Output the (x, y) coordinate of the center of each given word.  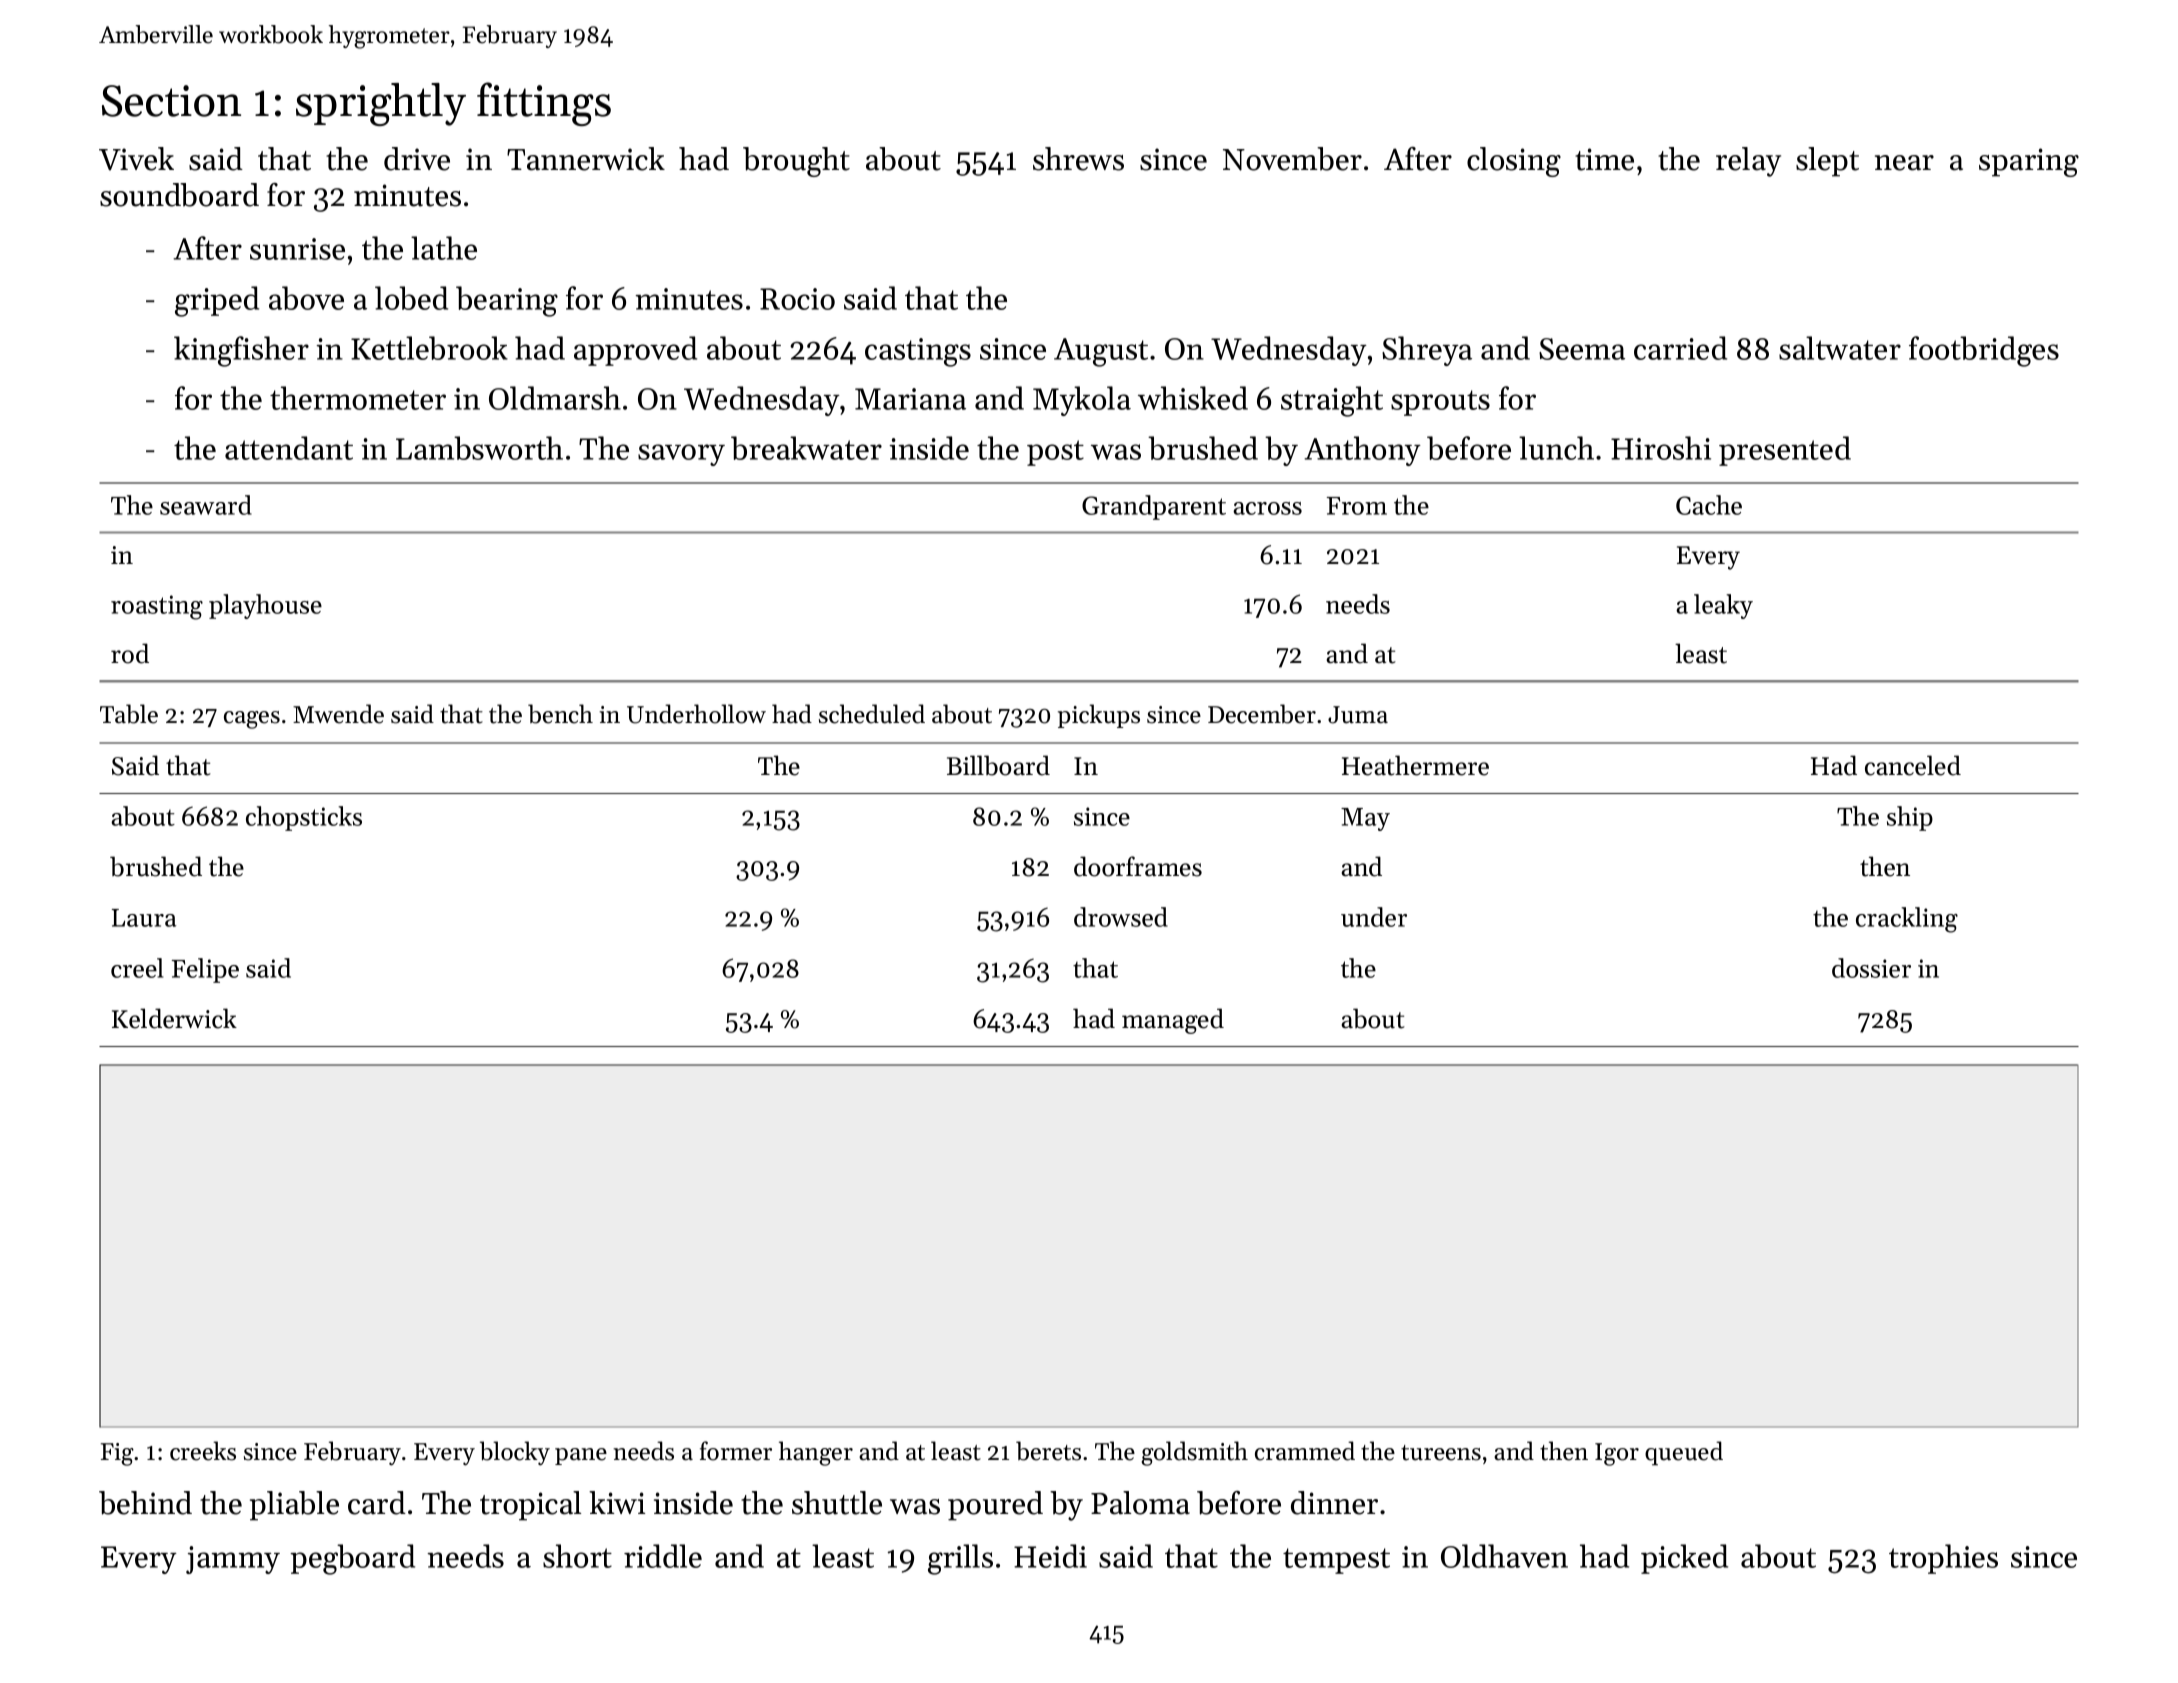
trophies (1943, 1559)
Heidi (1050, 1556)
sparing (2029, 162)
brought (796, 162)
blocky (515, 1453)
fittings (544, 104)
